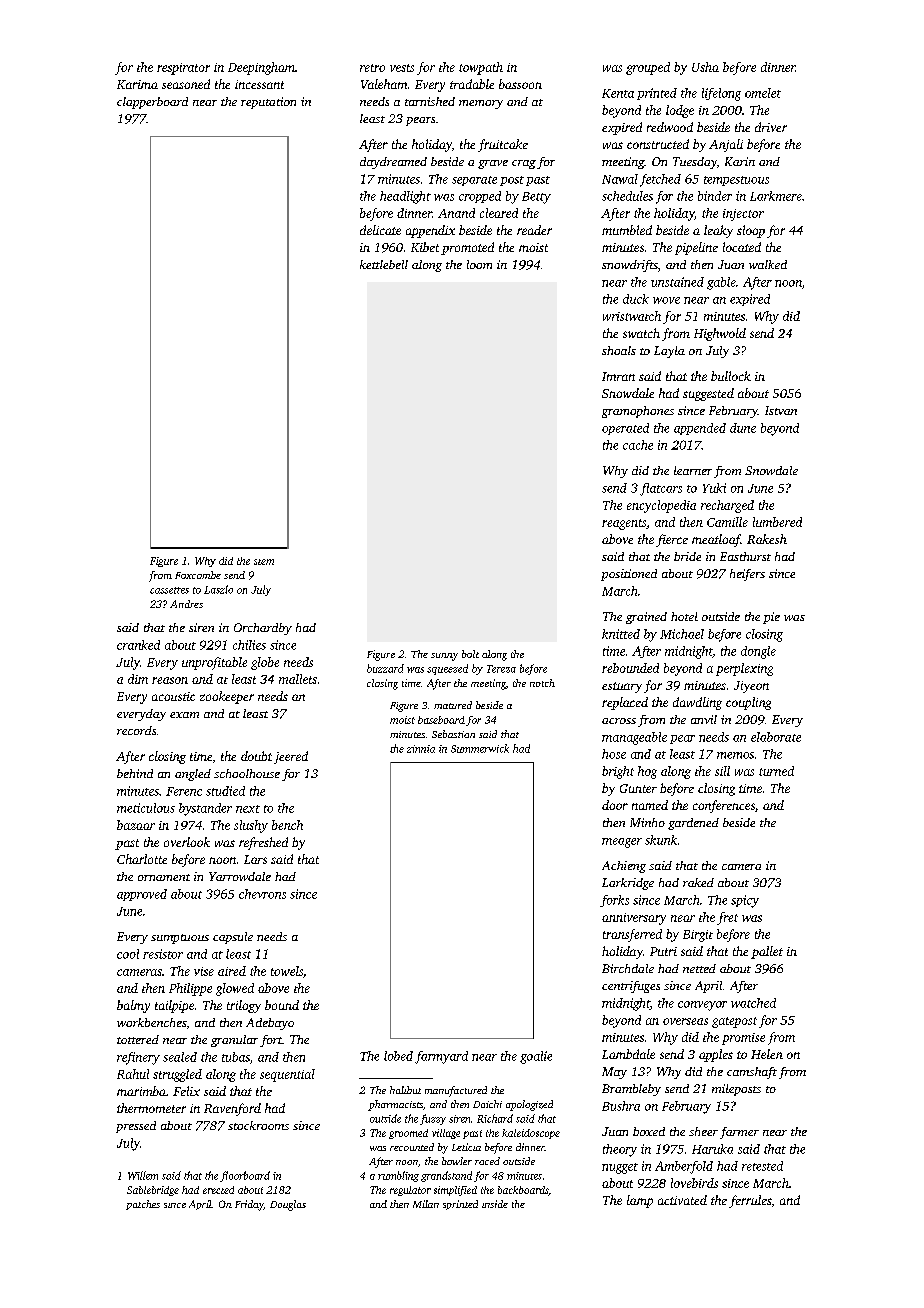 This screenshot has width=924, height=1308. Describe the element at coordinates (264, 562) in the screenshot. I see `stem` at that location.
